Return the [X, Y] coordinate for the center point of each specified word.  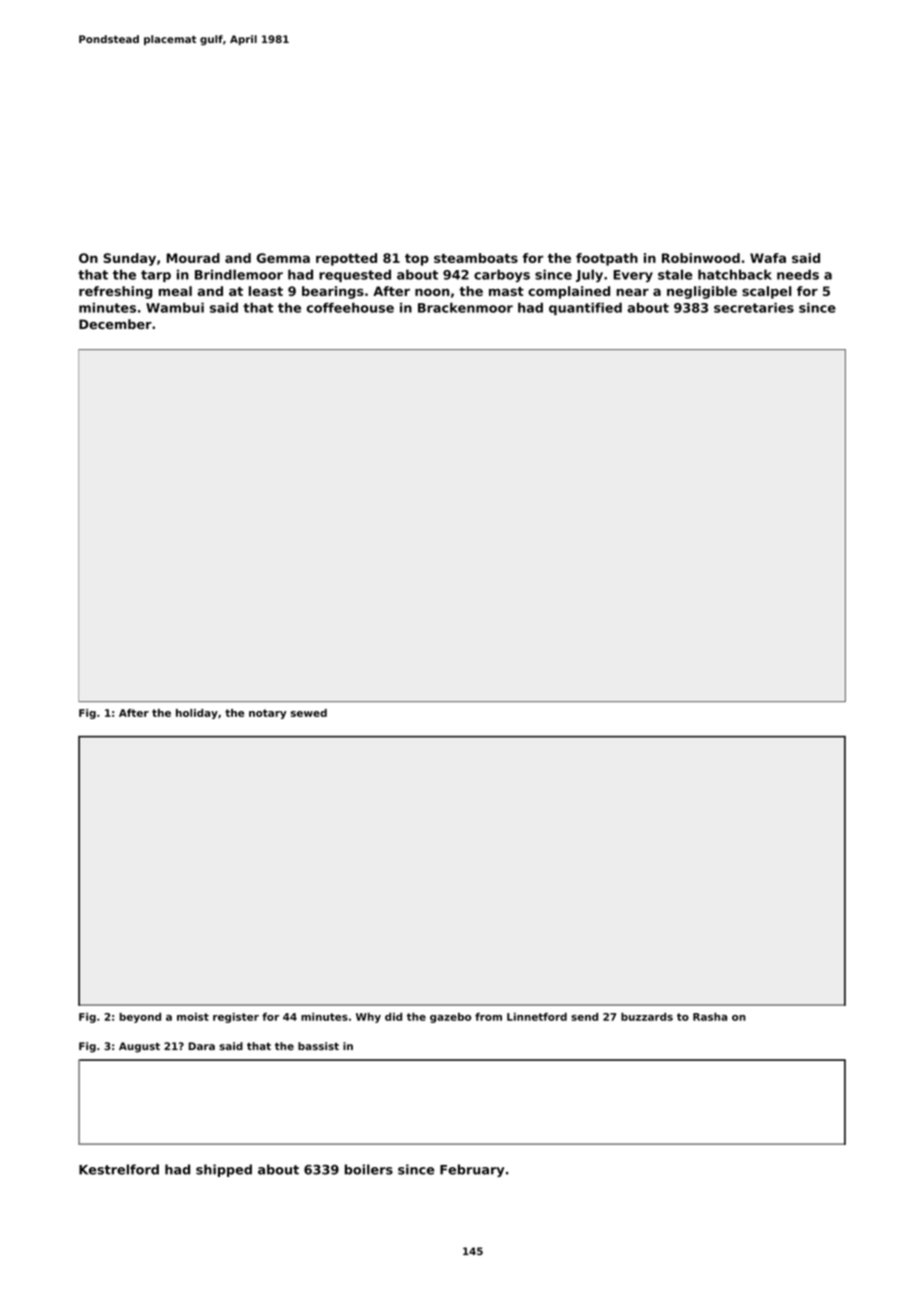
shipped [224, 1170]
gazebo [450, 1018]
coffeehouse [350, 307]
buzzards [647, 1017]
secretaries [754, 308]
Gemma [283, 258]
